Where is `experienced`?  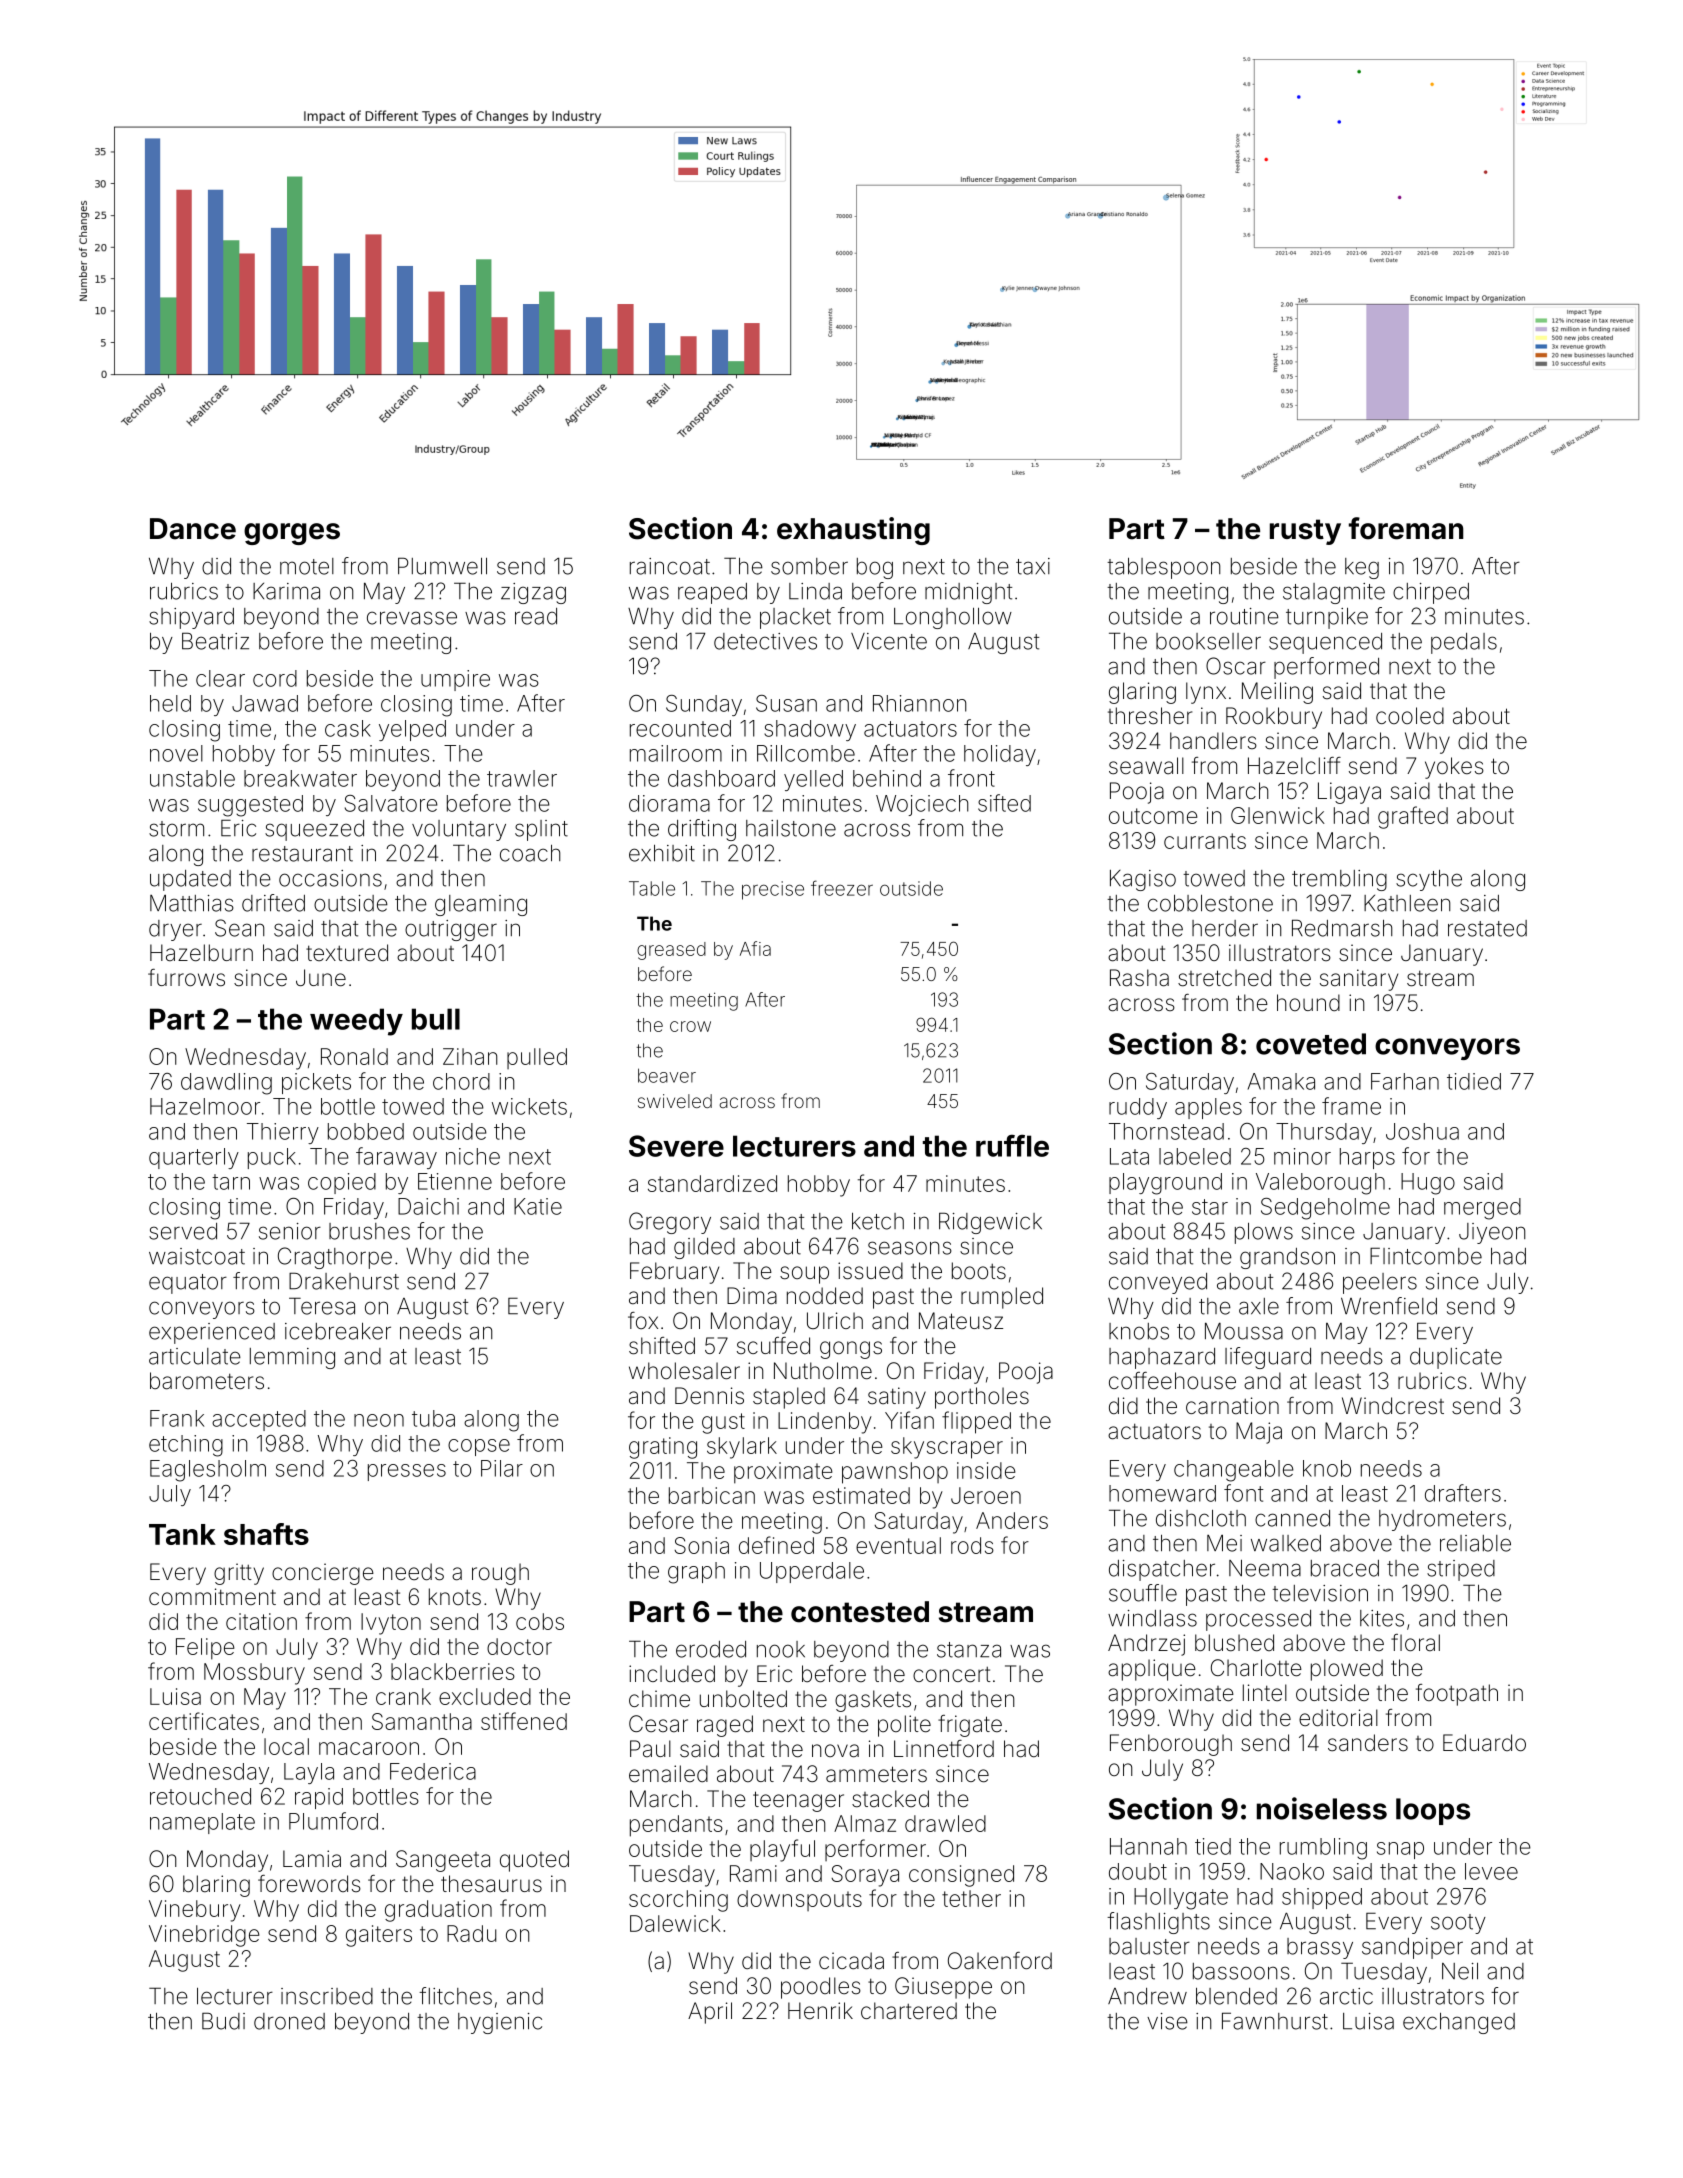 experienced is located at coordinates (212, 1333).
